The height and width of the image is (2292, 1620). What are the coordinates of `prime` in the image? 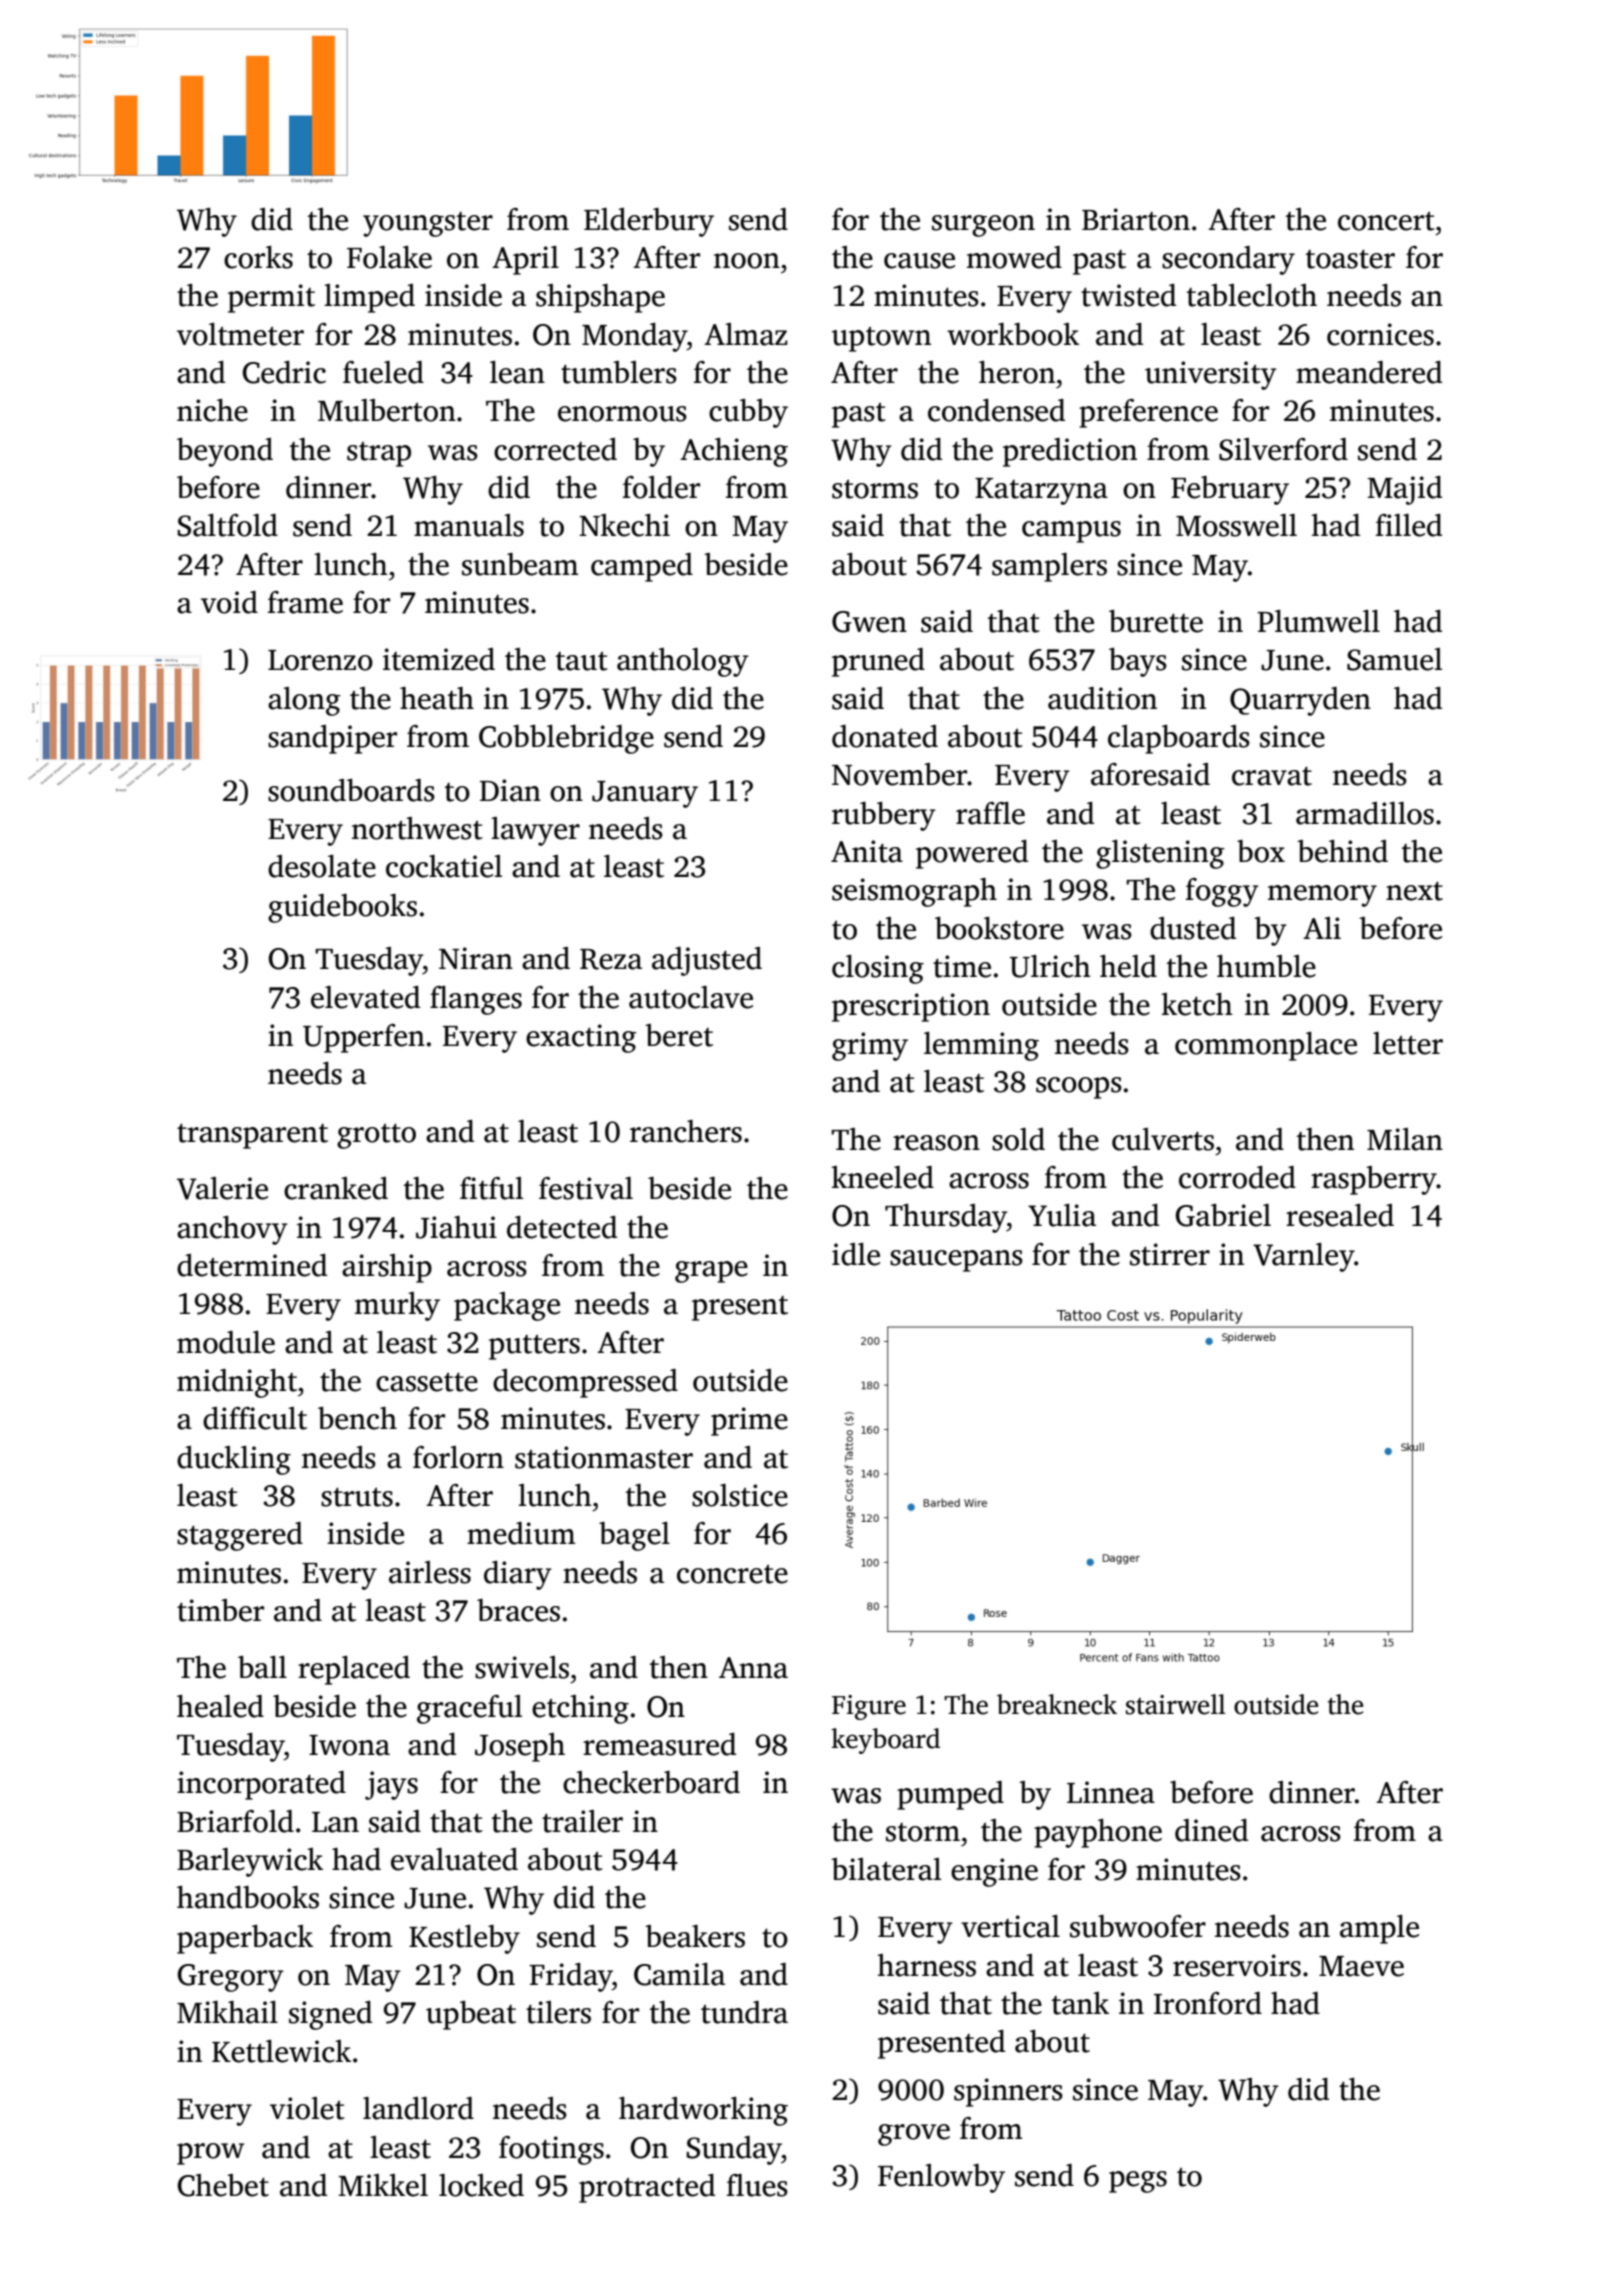 It's located at (749, 1421).
